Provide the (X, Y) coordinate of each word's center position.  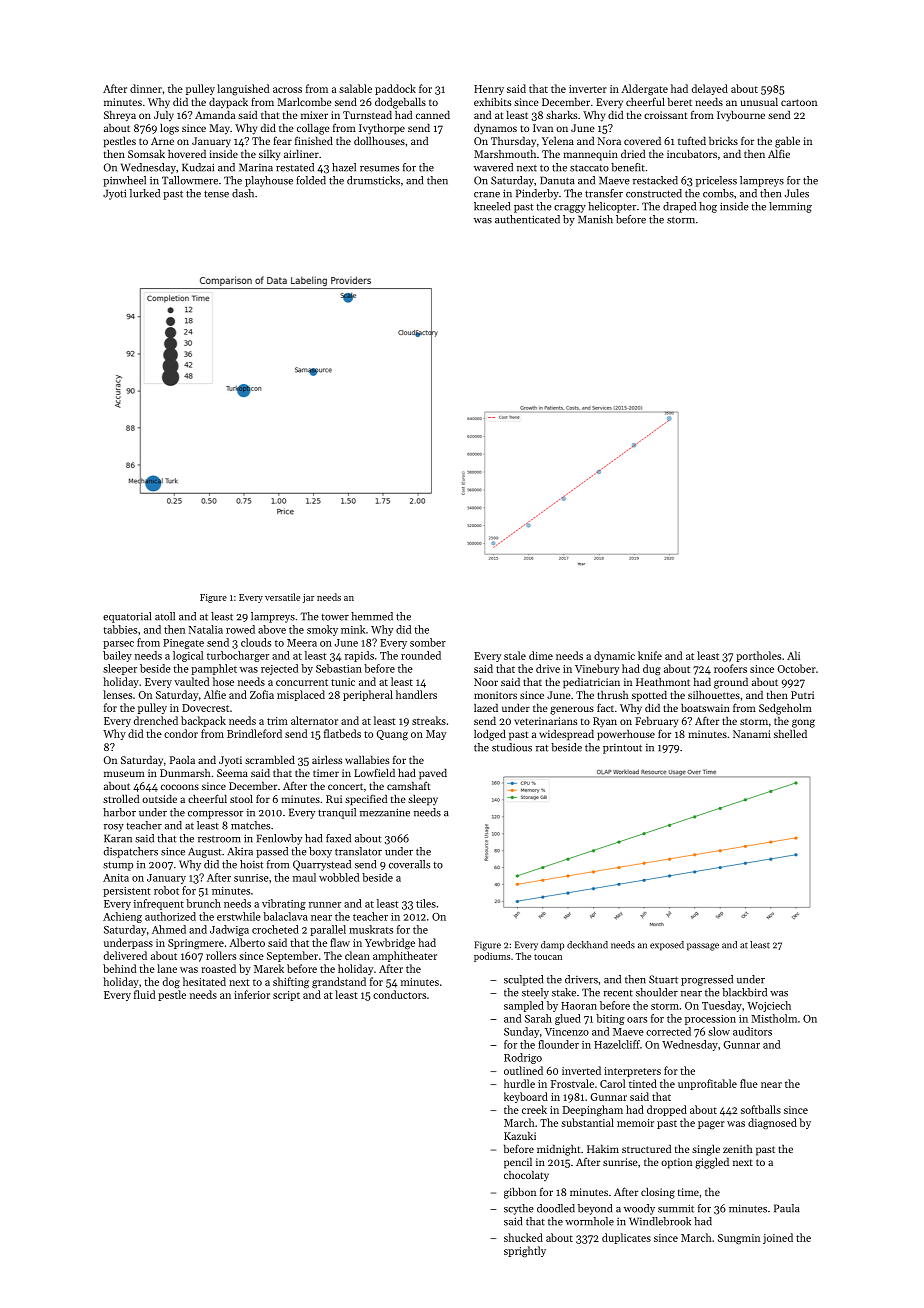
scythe (519, 1209)
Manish (595, 219)
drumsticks (373, 180)
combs (718, 193)
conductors (399, 994)
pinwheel (124, 181)
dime (541, 655)
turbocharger (238, 656)
